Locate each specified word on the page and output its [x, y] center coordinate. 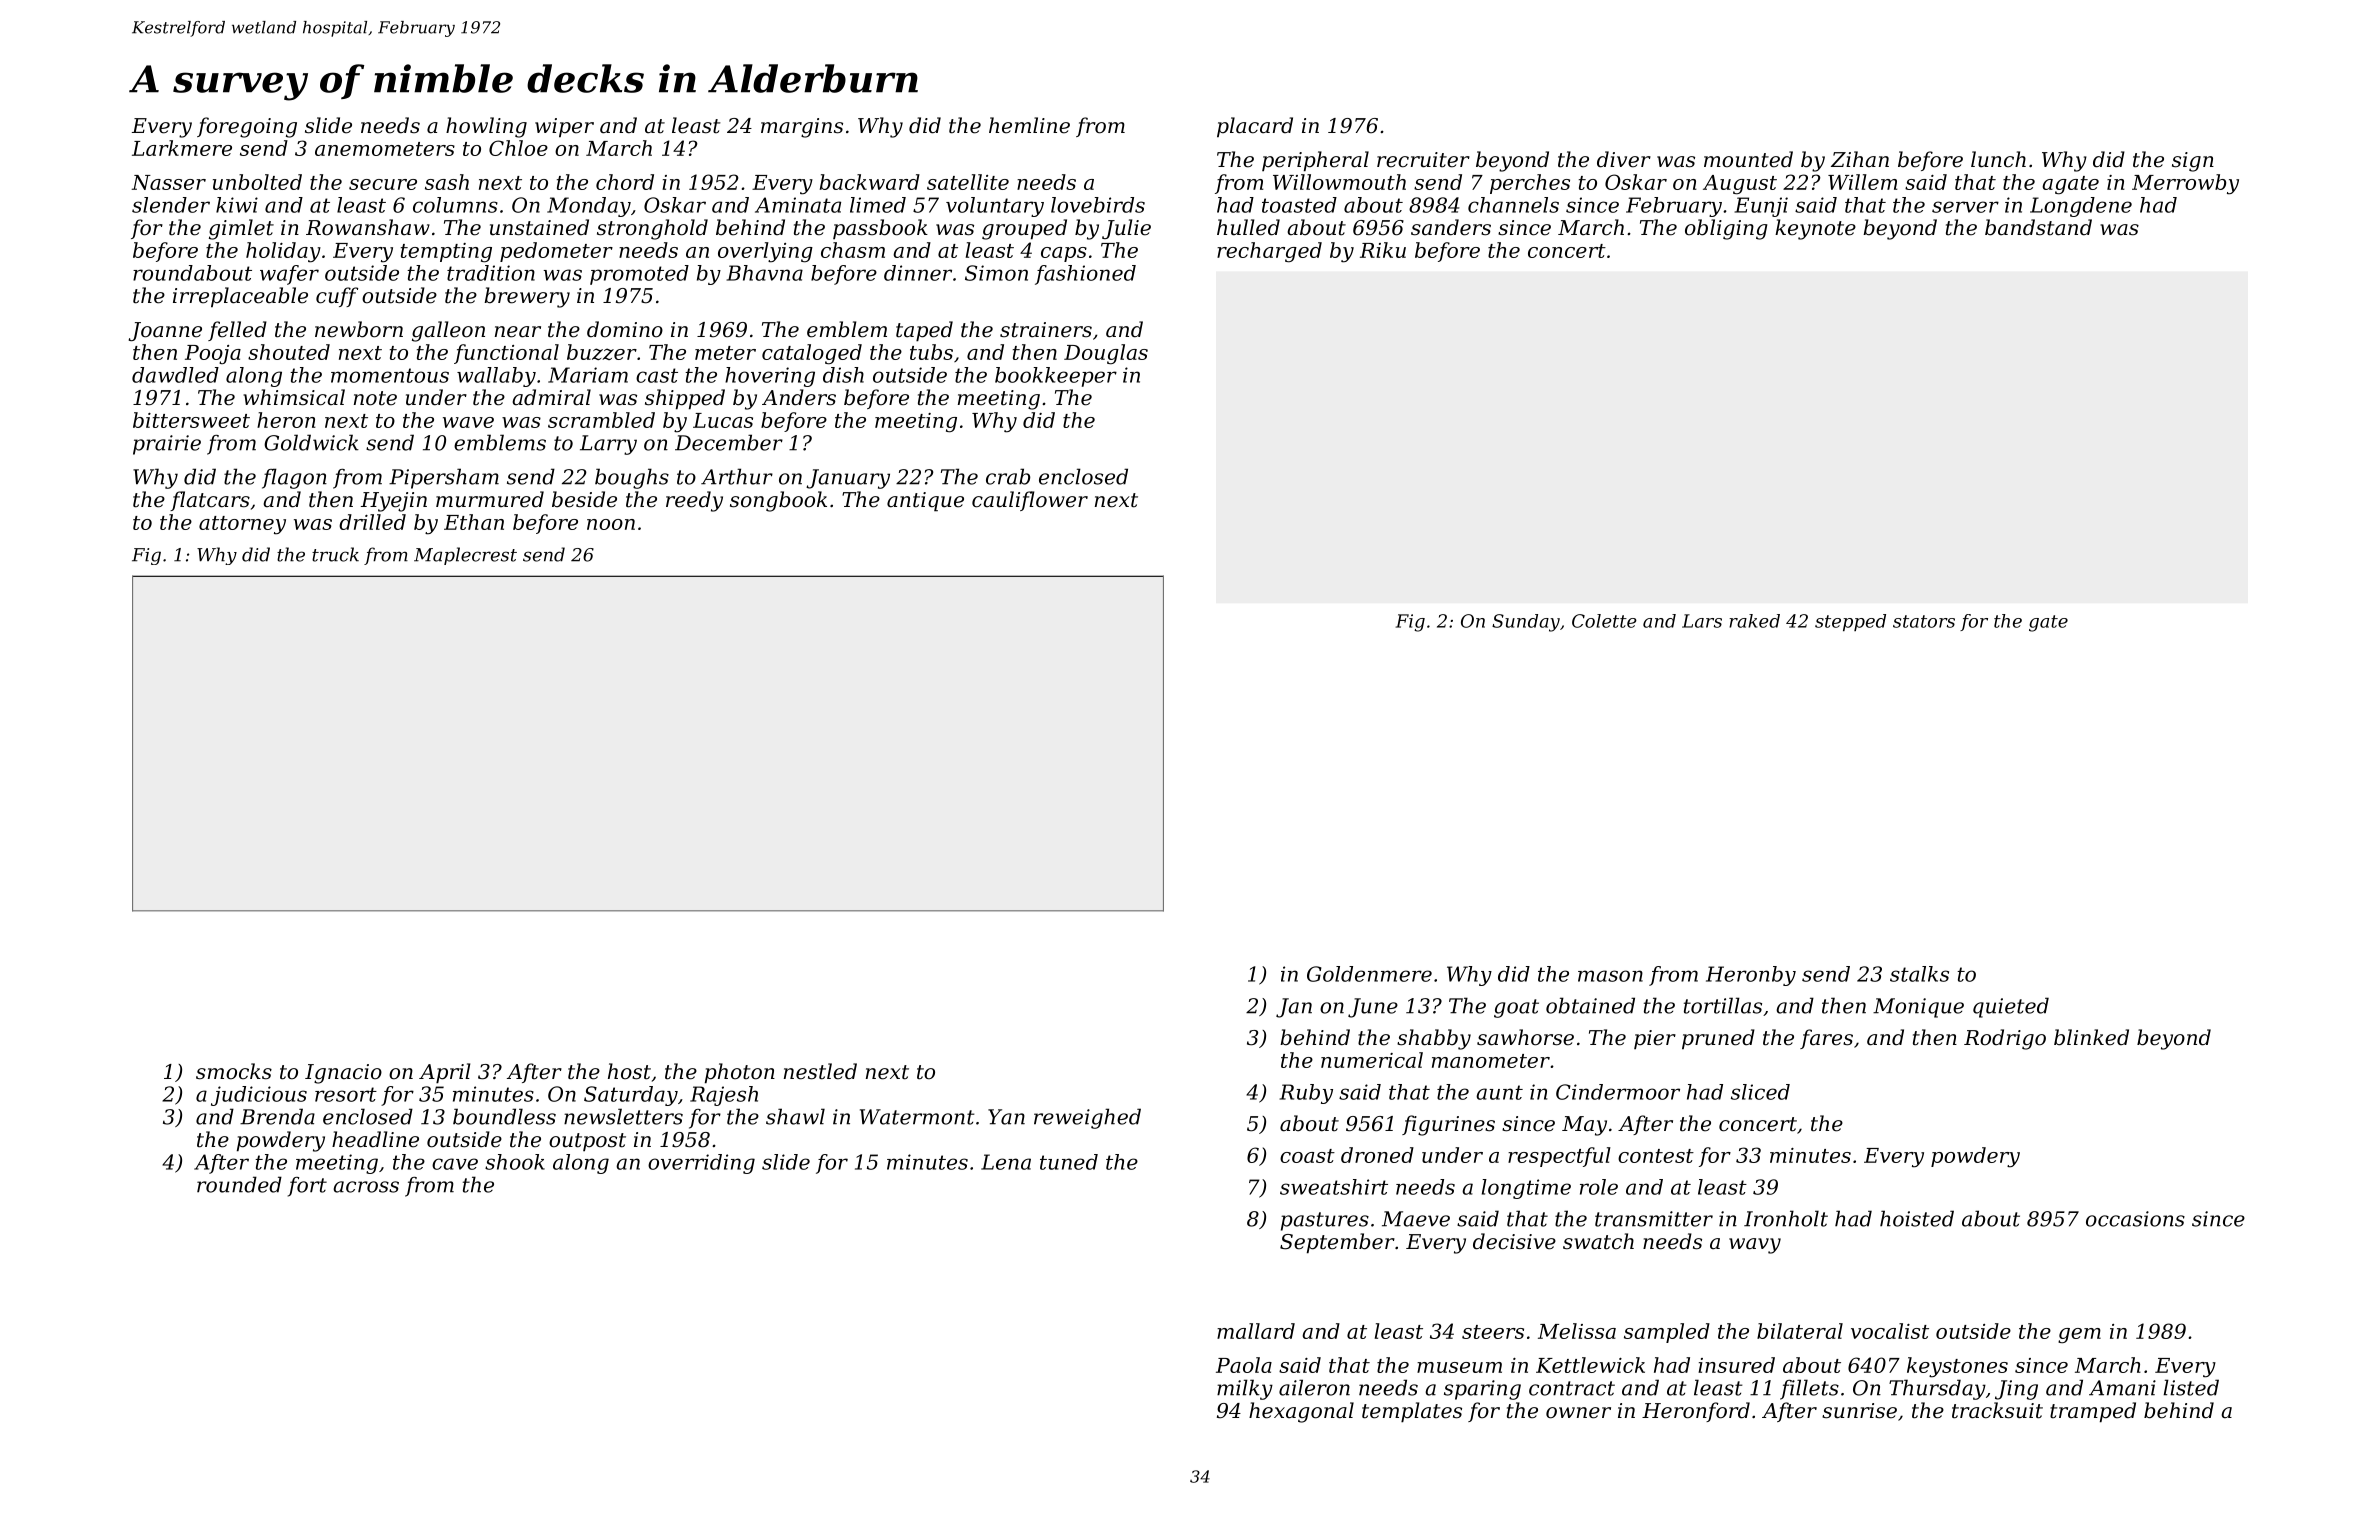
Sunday [1526, 623]
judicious [259, 1096]
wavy [1755, 1246]
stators [1924, 621]
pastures [1325, 1221]
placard [1255, 127]
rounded [239, 1184]
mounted [1748, 159]
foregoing [247, 127]
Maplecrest [465, 556]
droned [1377, 1155]
